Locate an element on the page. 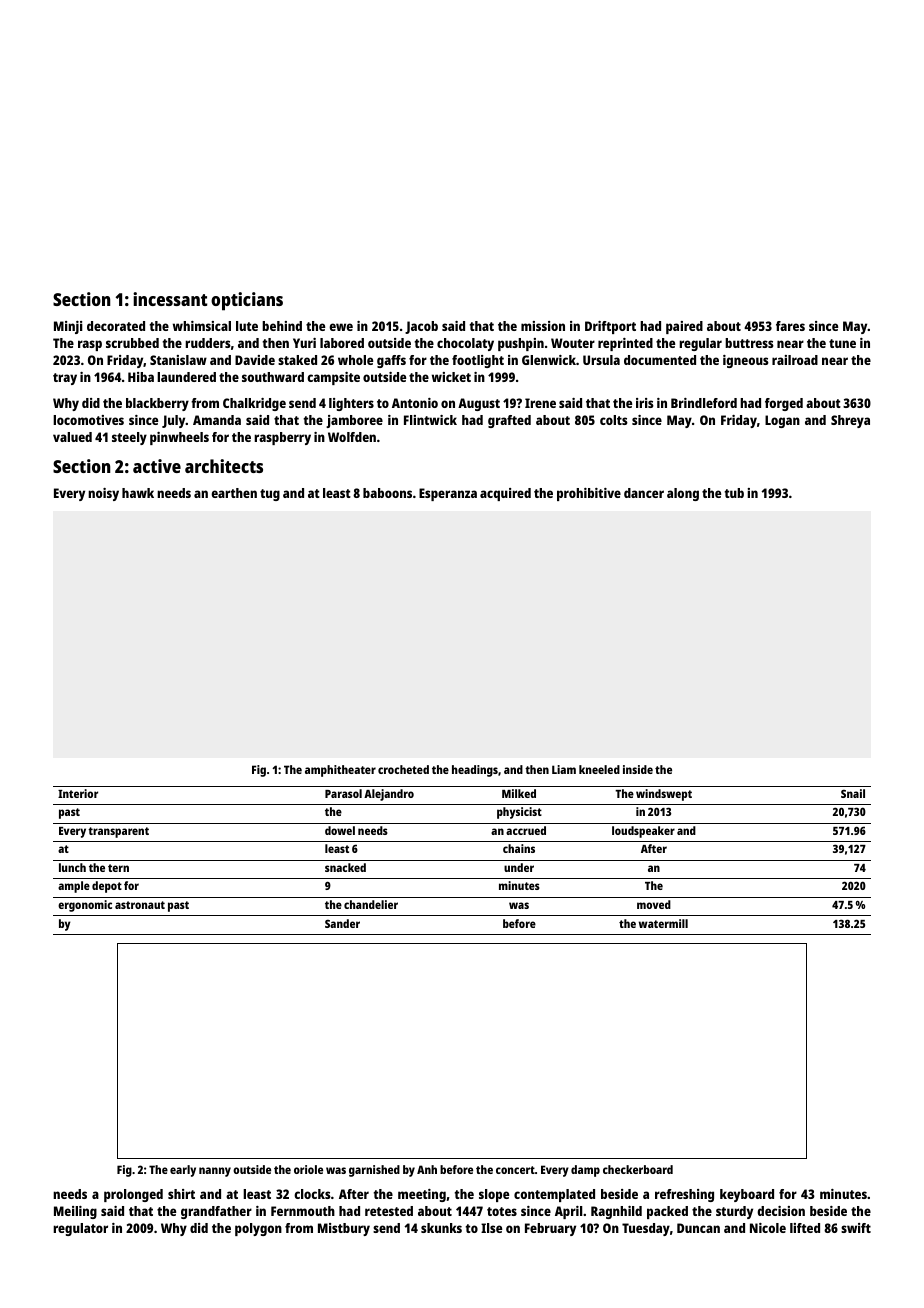 The height and width of the image is (1308, 924). nanny is located at coordinates (215, 1172).
